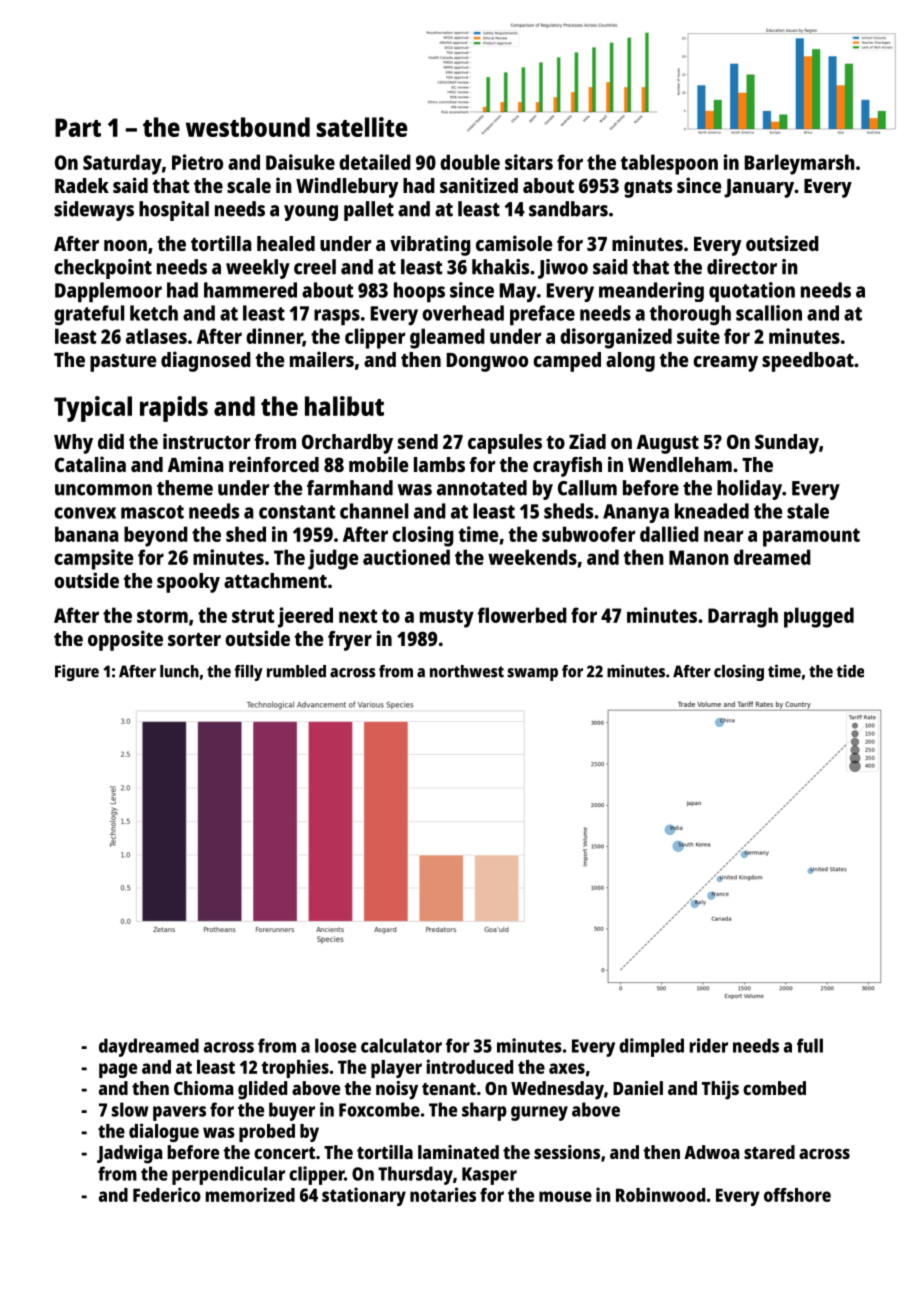 This screenshot has width=924, height=1311. I want to click on stared, so click(769, 1152).
